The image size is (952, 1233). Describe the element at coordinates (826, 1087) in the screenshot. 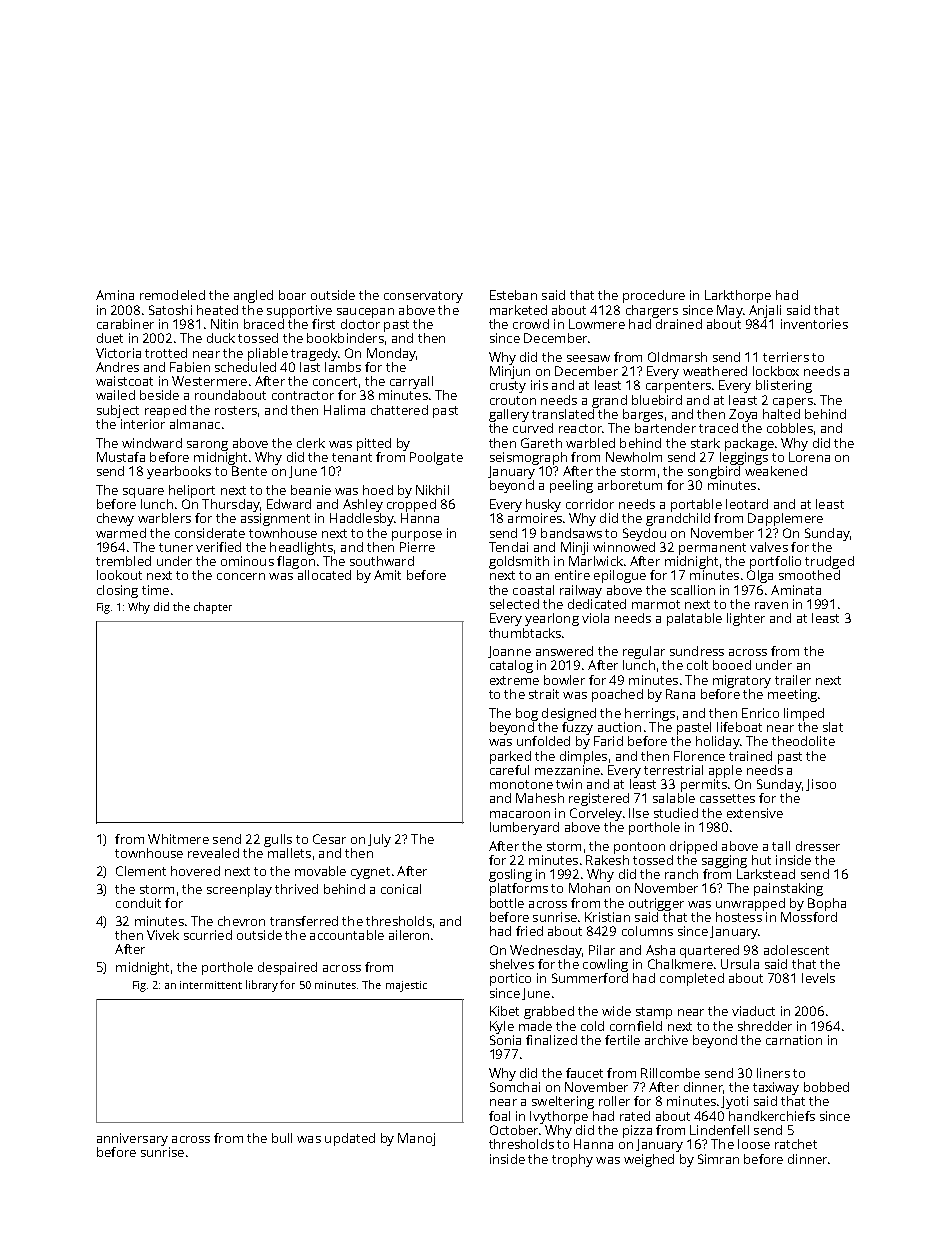

I see `bobbed` at that location.
